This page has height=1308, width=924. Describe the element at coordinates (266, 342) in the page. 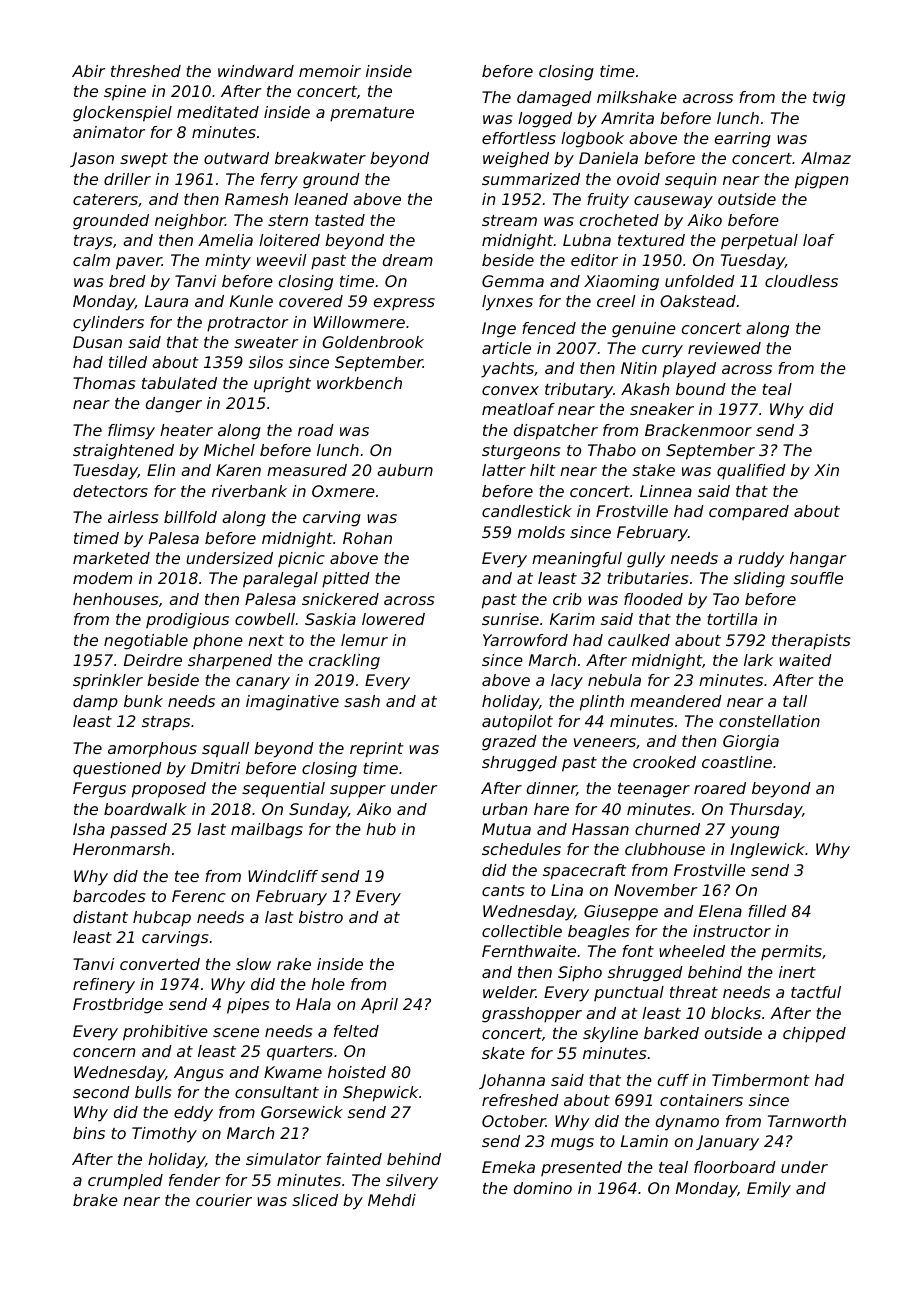

I see `sweater` at that location.
